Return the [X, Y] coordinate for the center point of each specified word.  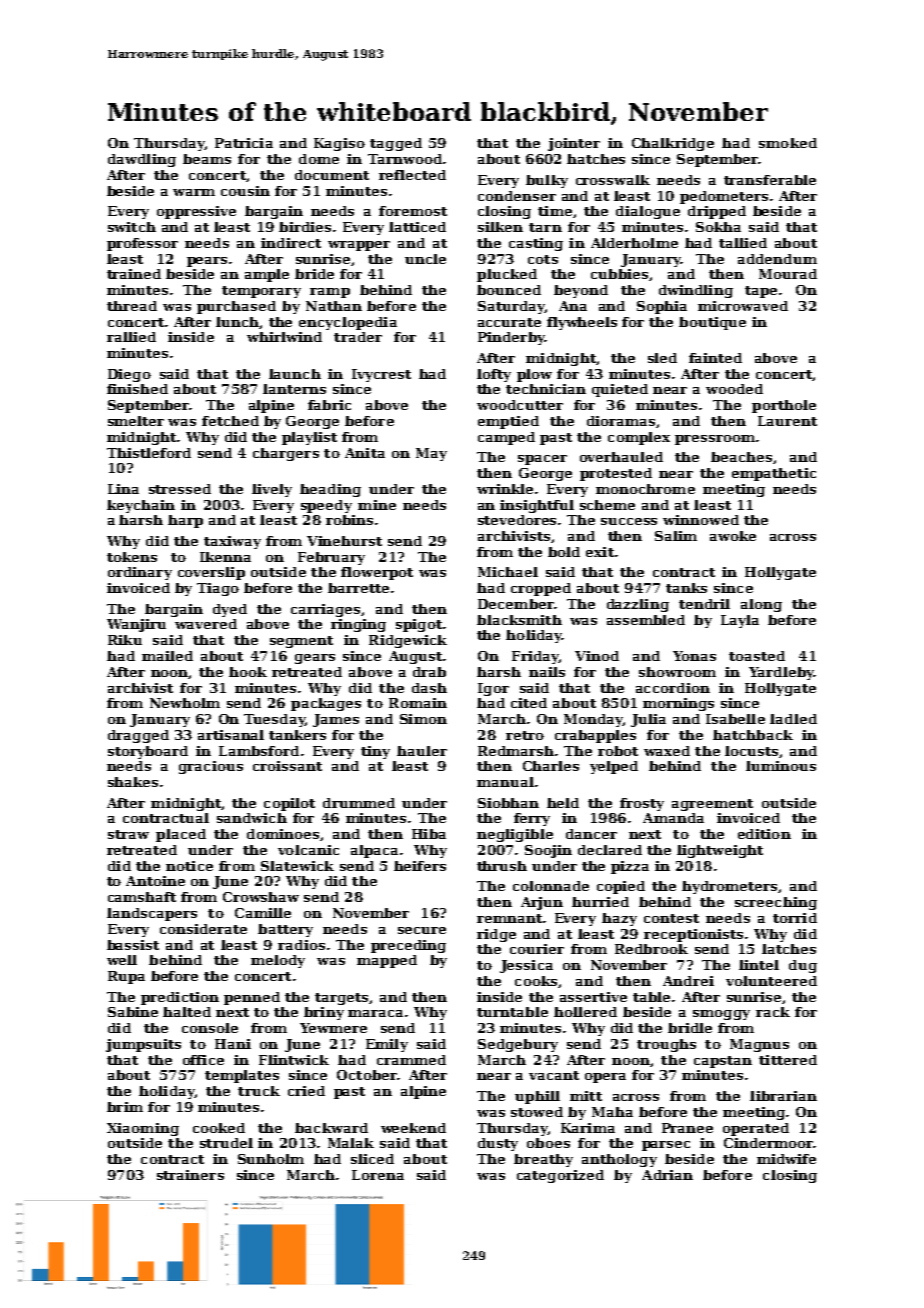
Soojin [548, 851]
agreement [712, 805]
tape [761, 292]
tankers [297, 735]
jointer [574, 144]
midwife [786, 1159]
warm [194, 192]
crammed [411, 1060]
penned [252, 998]
